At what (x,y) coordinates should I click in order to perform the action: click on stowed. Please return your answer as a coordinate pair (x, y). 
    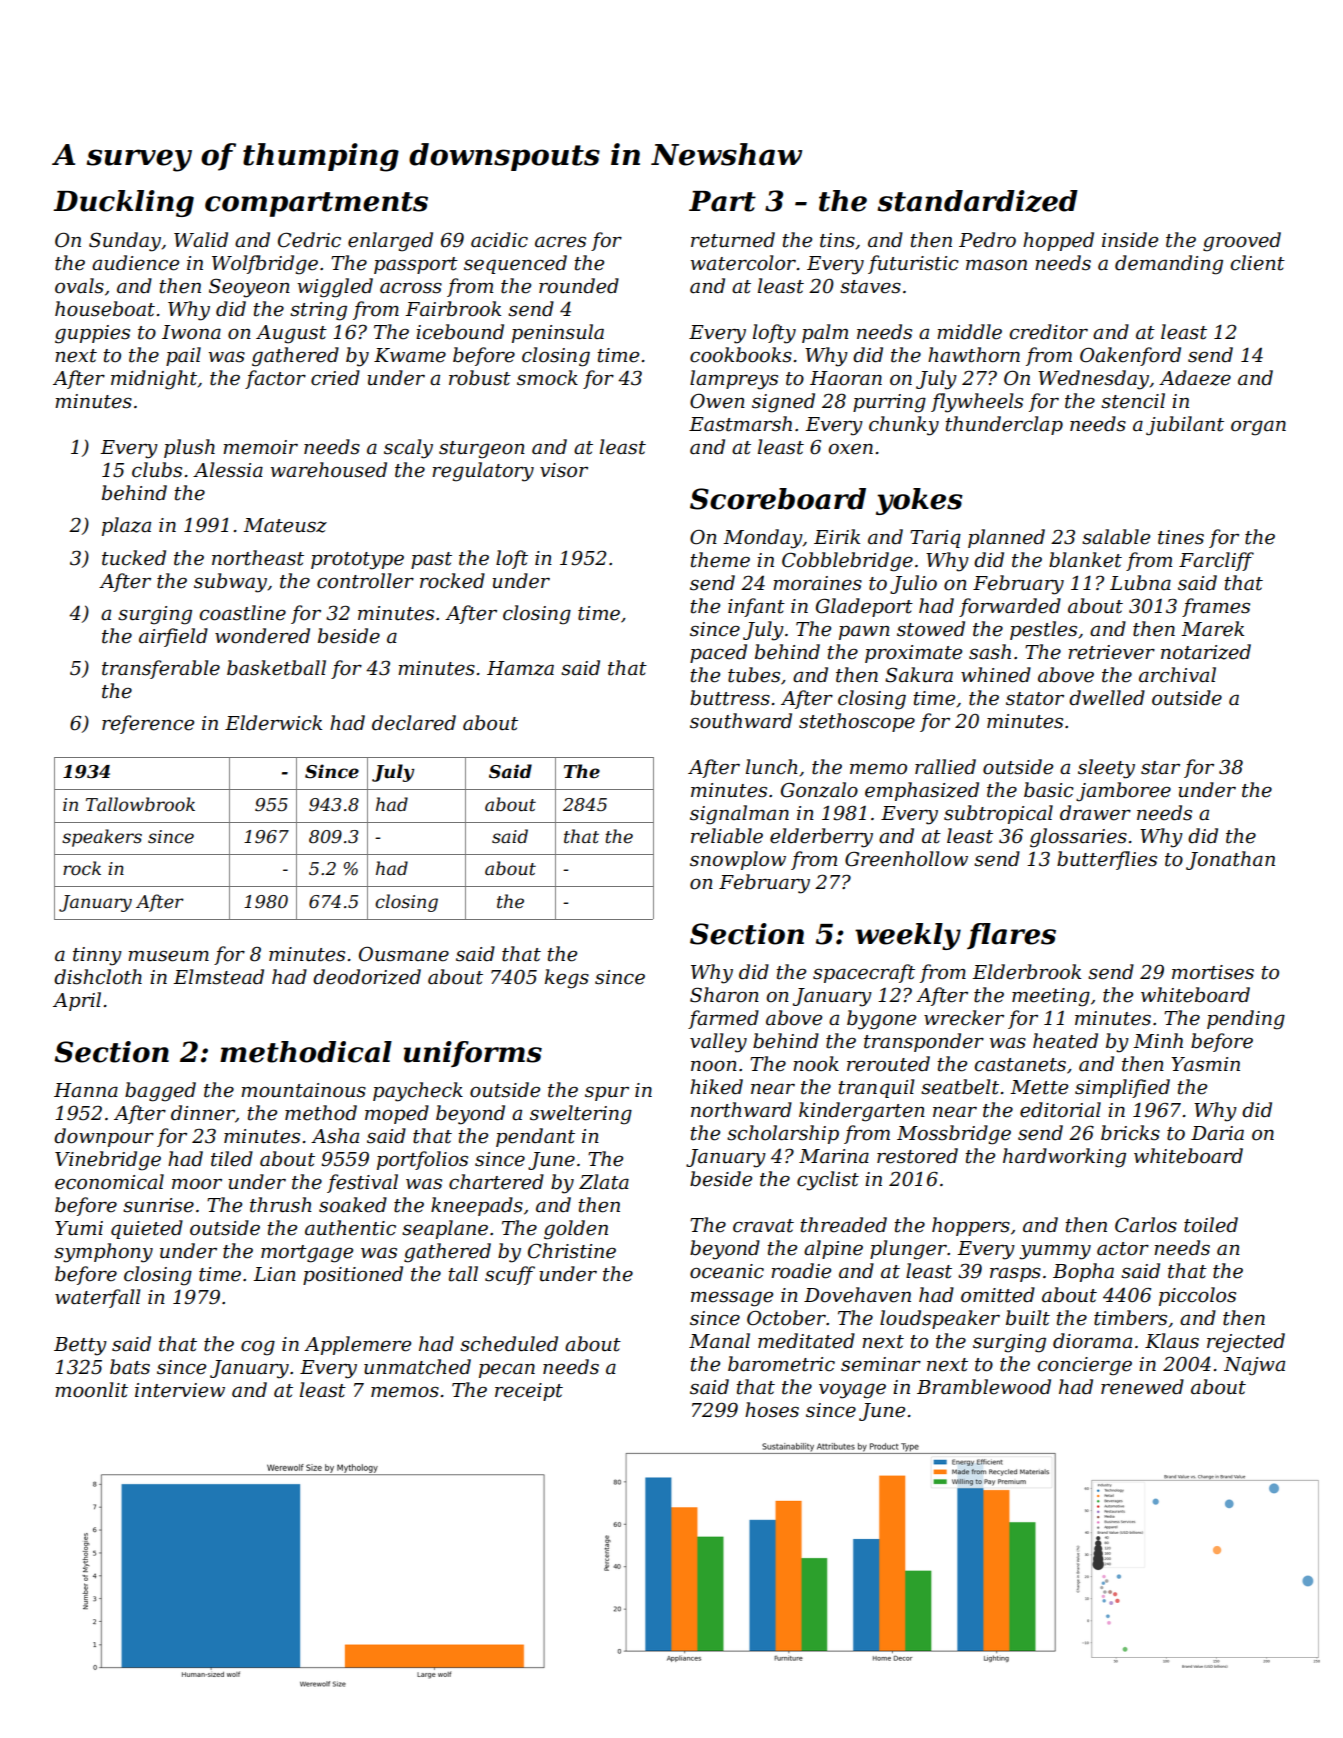
    Looking at the image, I should click on (931, 629).
